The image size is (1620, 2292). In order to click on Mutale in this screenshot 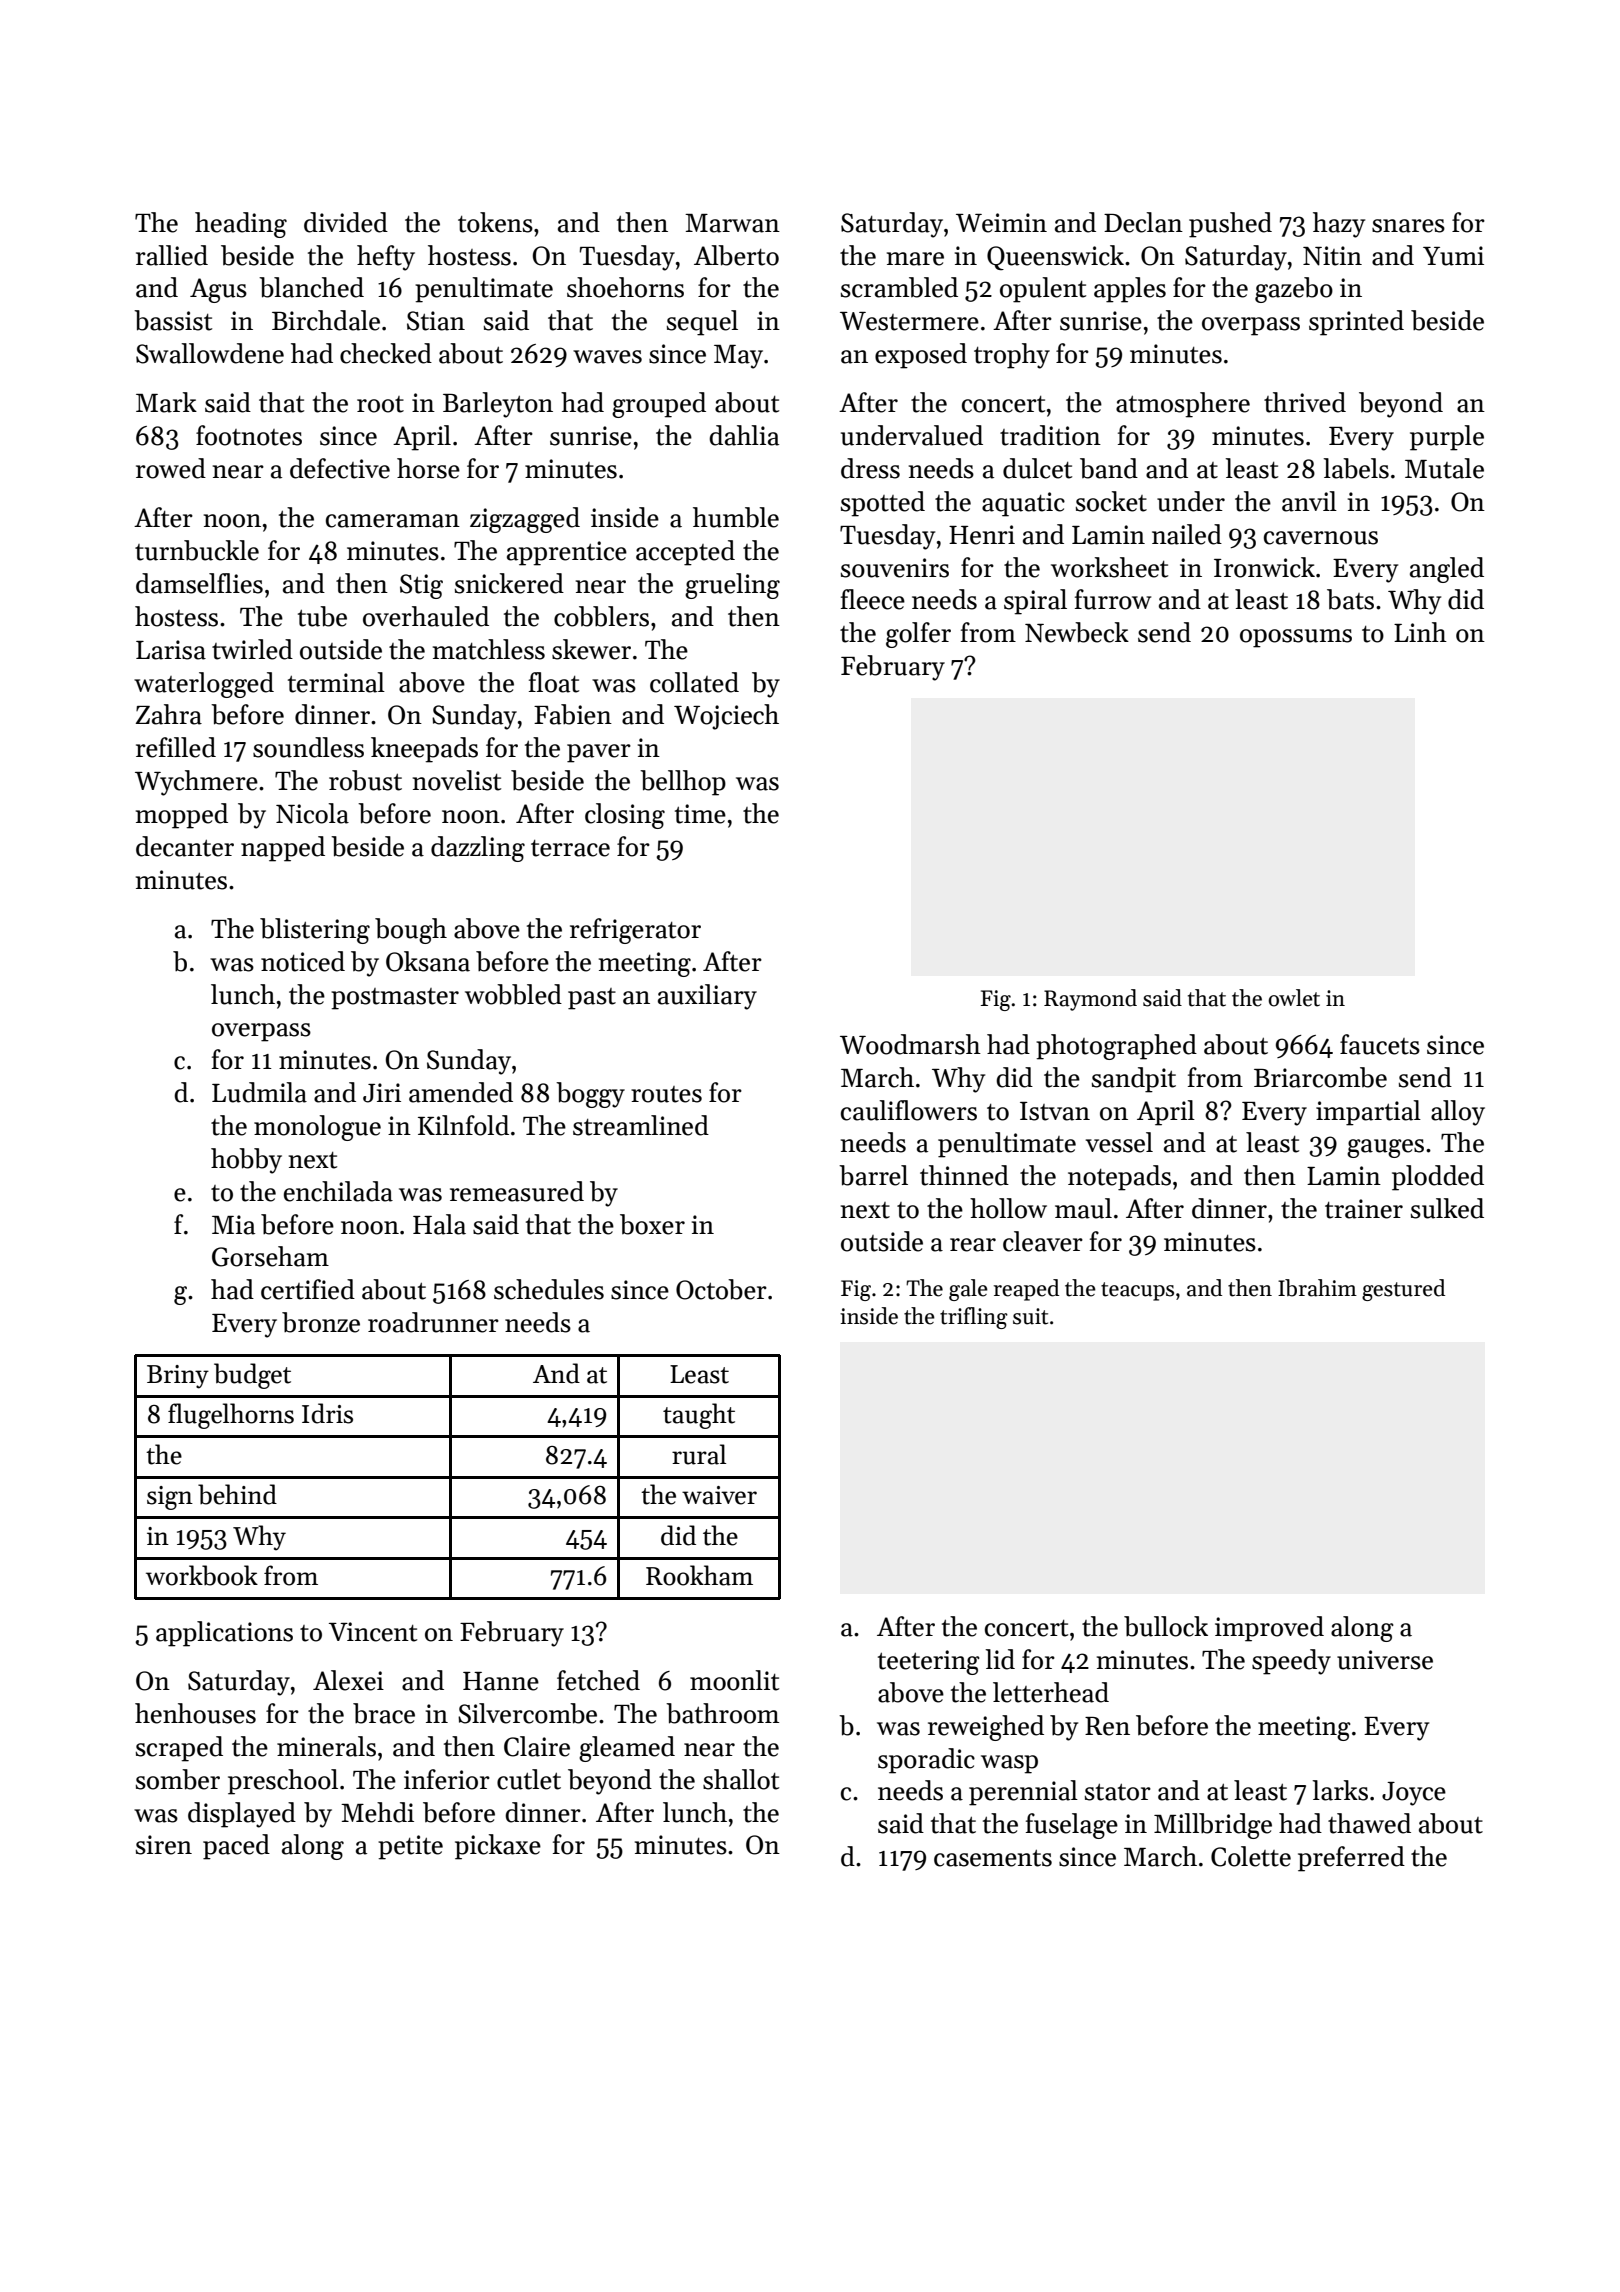, I will do `click(1444, 468)`.
